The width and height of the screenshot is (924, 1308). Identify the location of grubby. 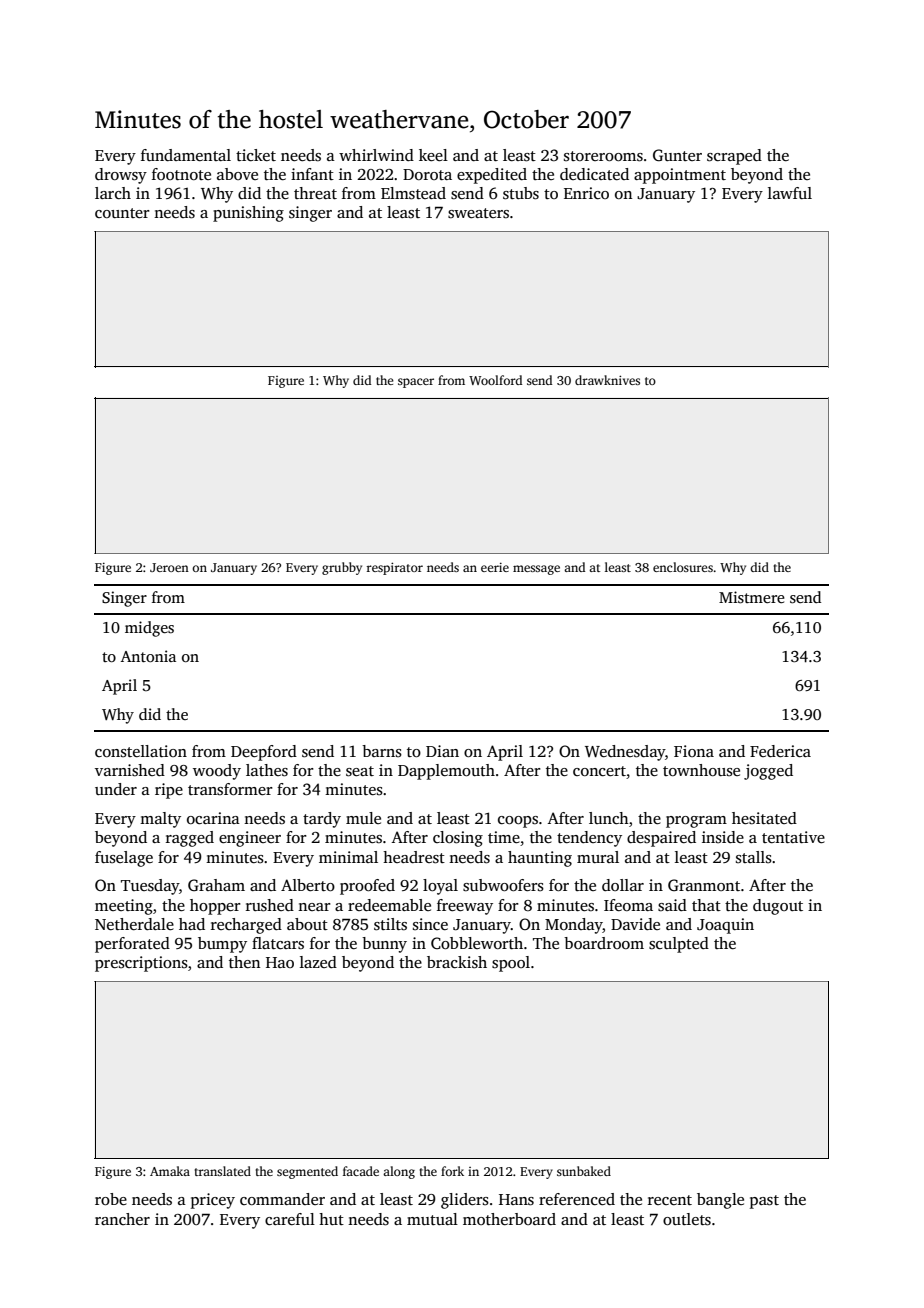
(342, 568).
